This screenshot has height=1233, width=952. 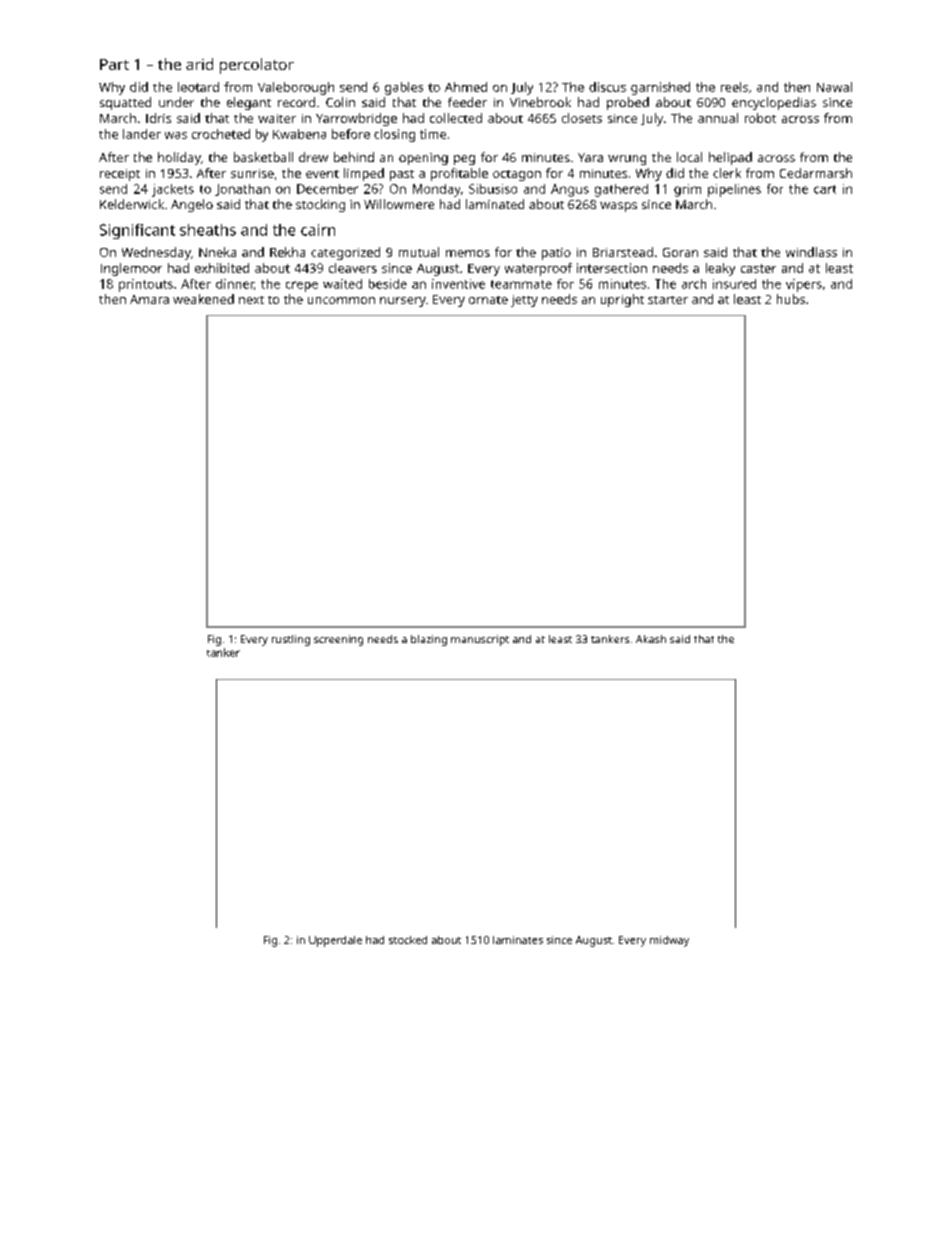 What do you see at coordinates (408, 940) in the screenshot?
I see `stocked` at bounding box center [408, 940].
